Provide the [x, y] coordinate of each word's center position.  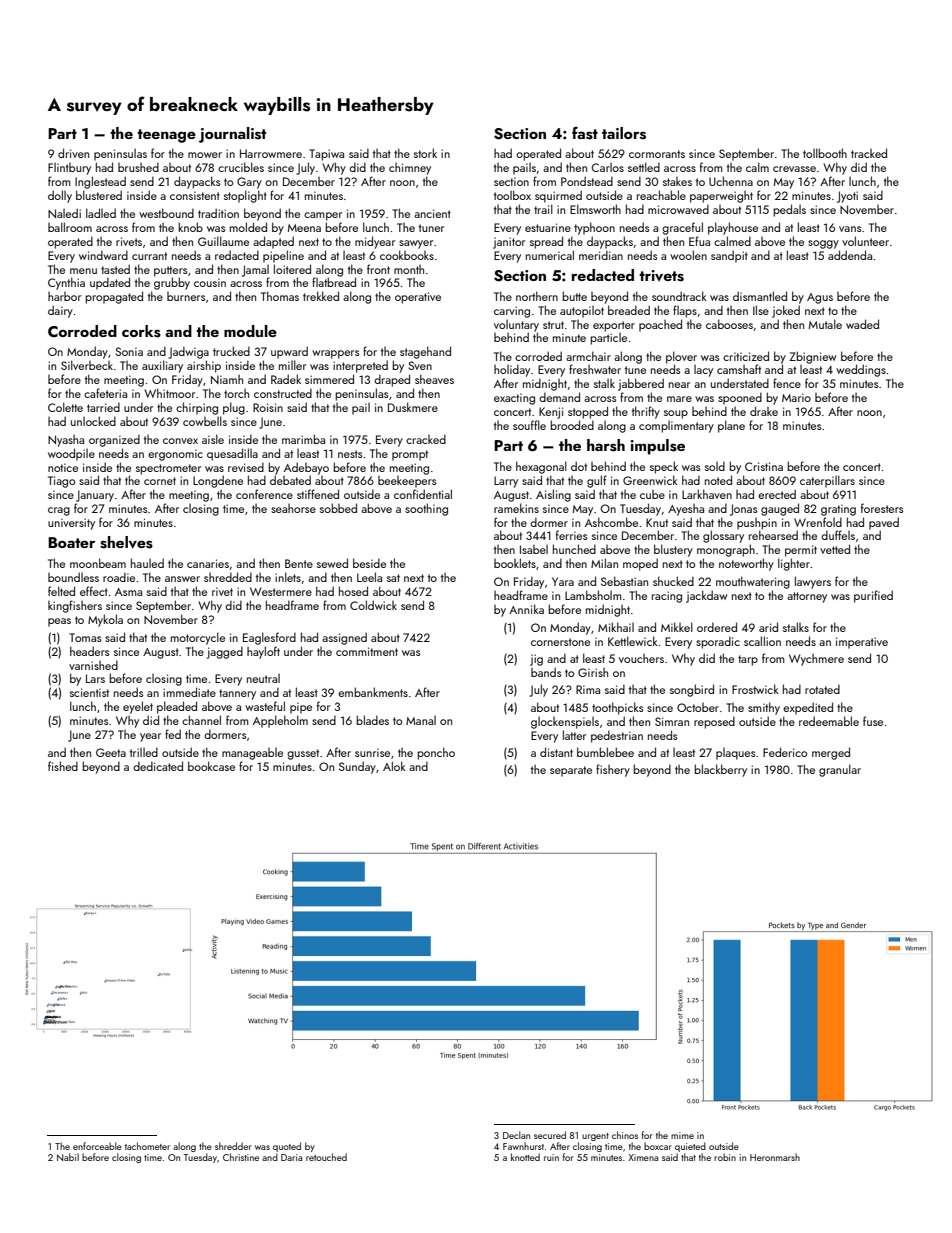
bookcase [211, 766]
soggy [823, 244]
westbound [166, 213]
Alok [394, 766]
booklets [515, 563]
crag [59, 511]
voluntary [516, 326]
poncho [436, 753]
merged [831, 753]
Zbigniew [813, 357]
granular [840, 770]
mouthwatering [753, 582]
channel [201, 720]
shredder [233, 1146]
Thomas [280, 296]
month [409, 269]
